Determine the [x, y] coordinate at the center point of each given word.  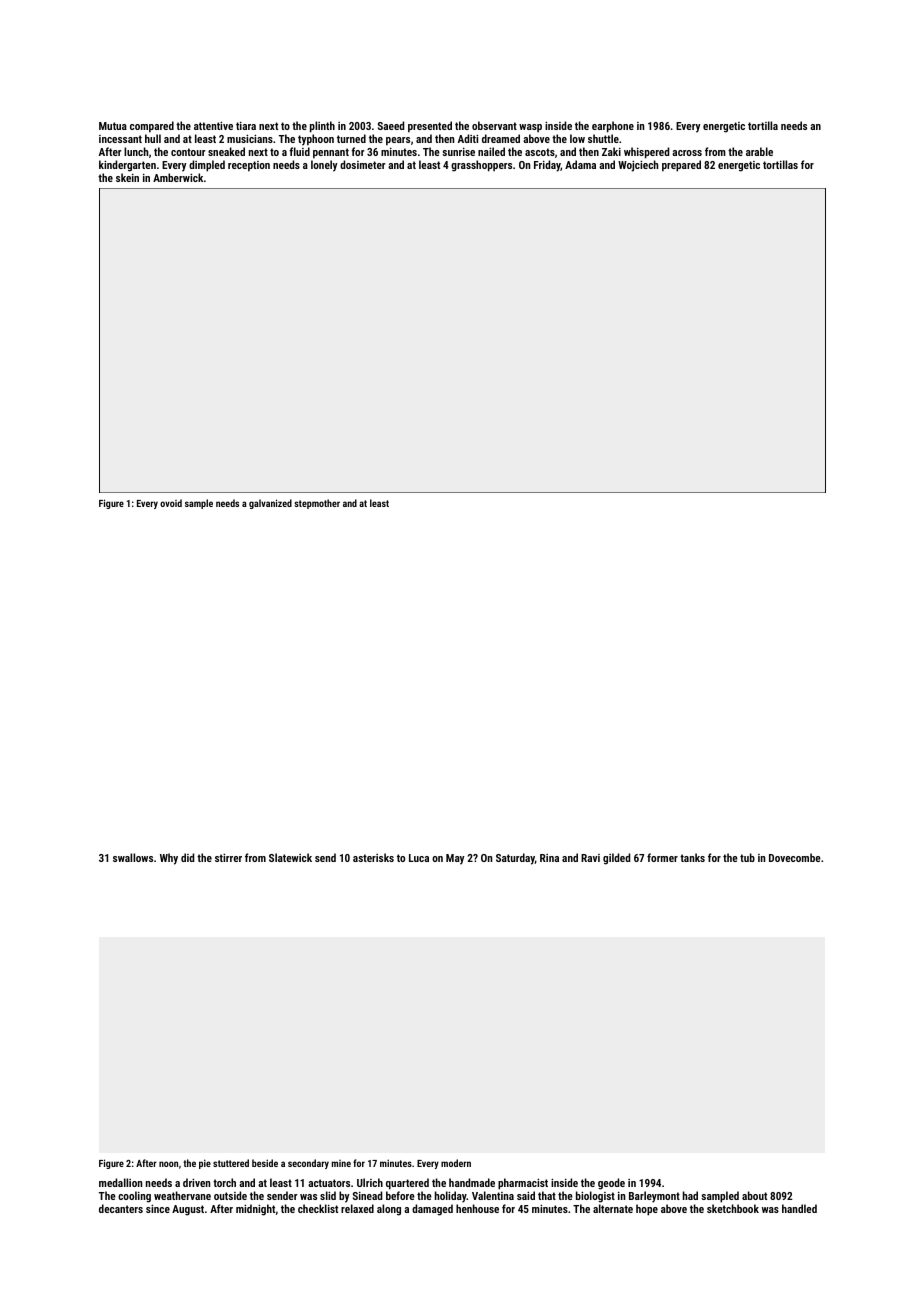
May [455, 859]
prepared [681, 166]
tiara [246, 126]
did [187, 857]
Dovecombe [795, 857]
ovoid [171, 503]
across [687, 153]
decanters [121, 1208]
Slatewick [290, 857]
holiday [451, 1197]
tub [747, 857]
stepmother [317, 504]
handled [799, 1208]
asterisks [373, 857]
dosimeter [363, 164]
